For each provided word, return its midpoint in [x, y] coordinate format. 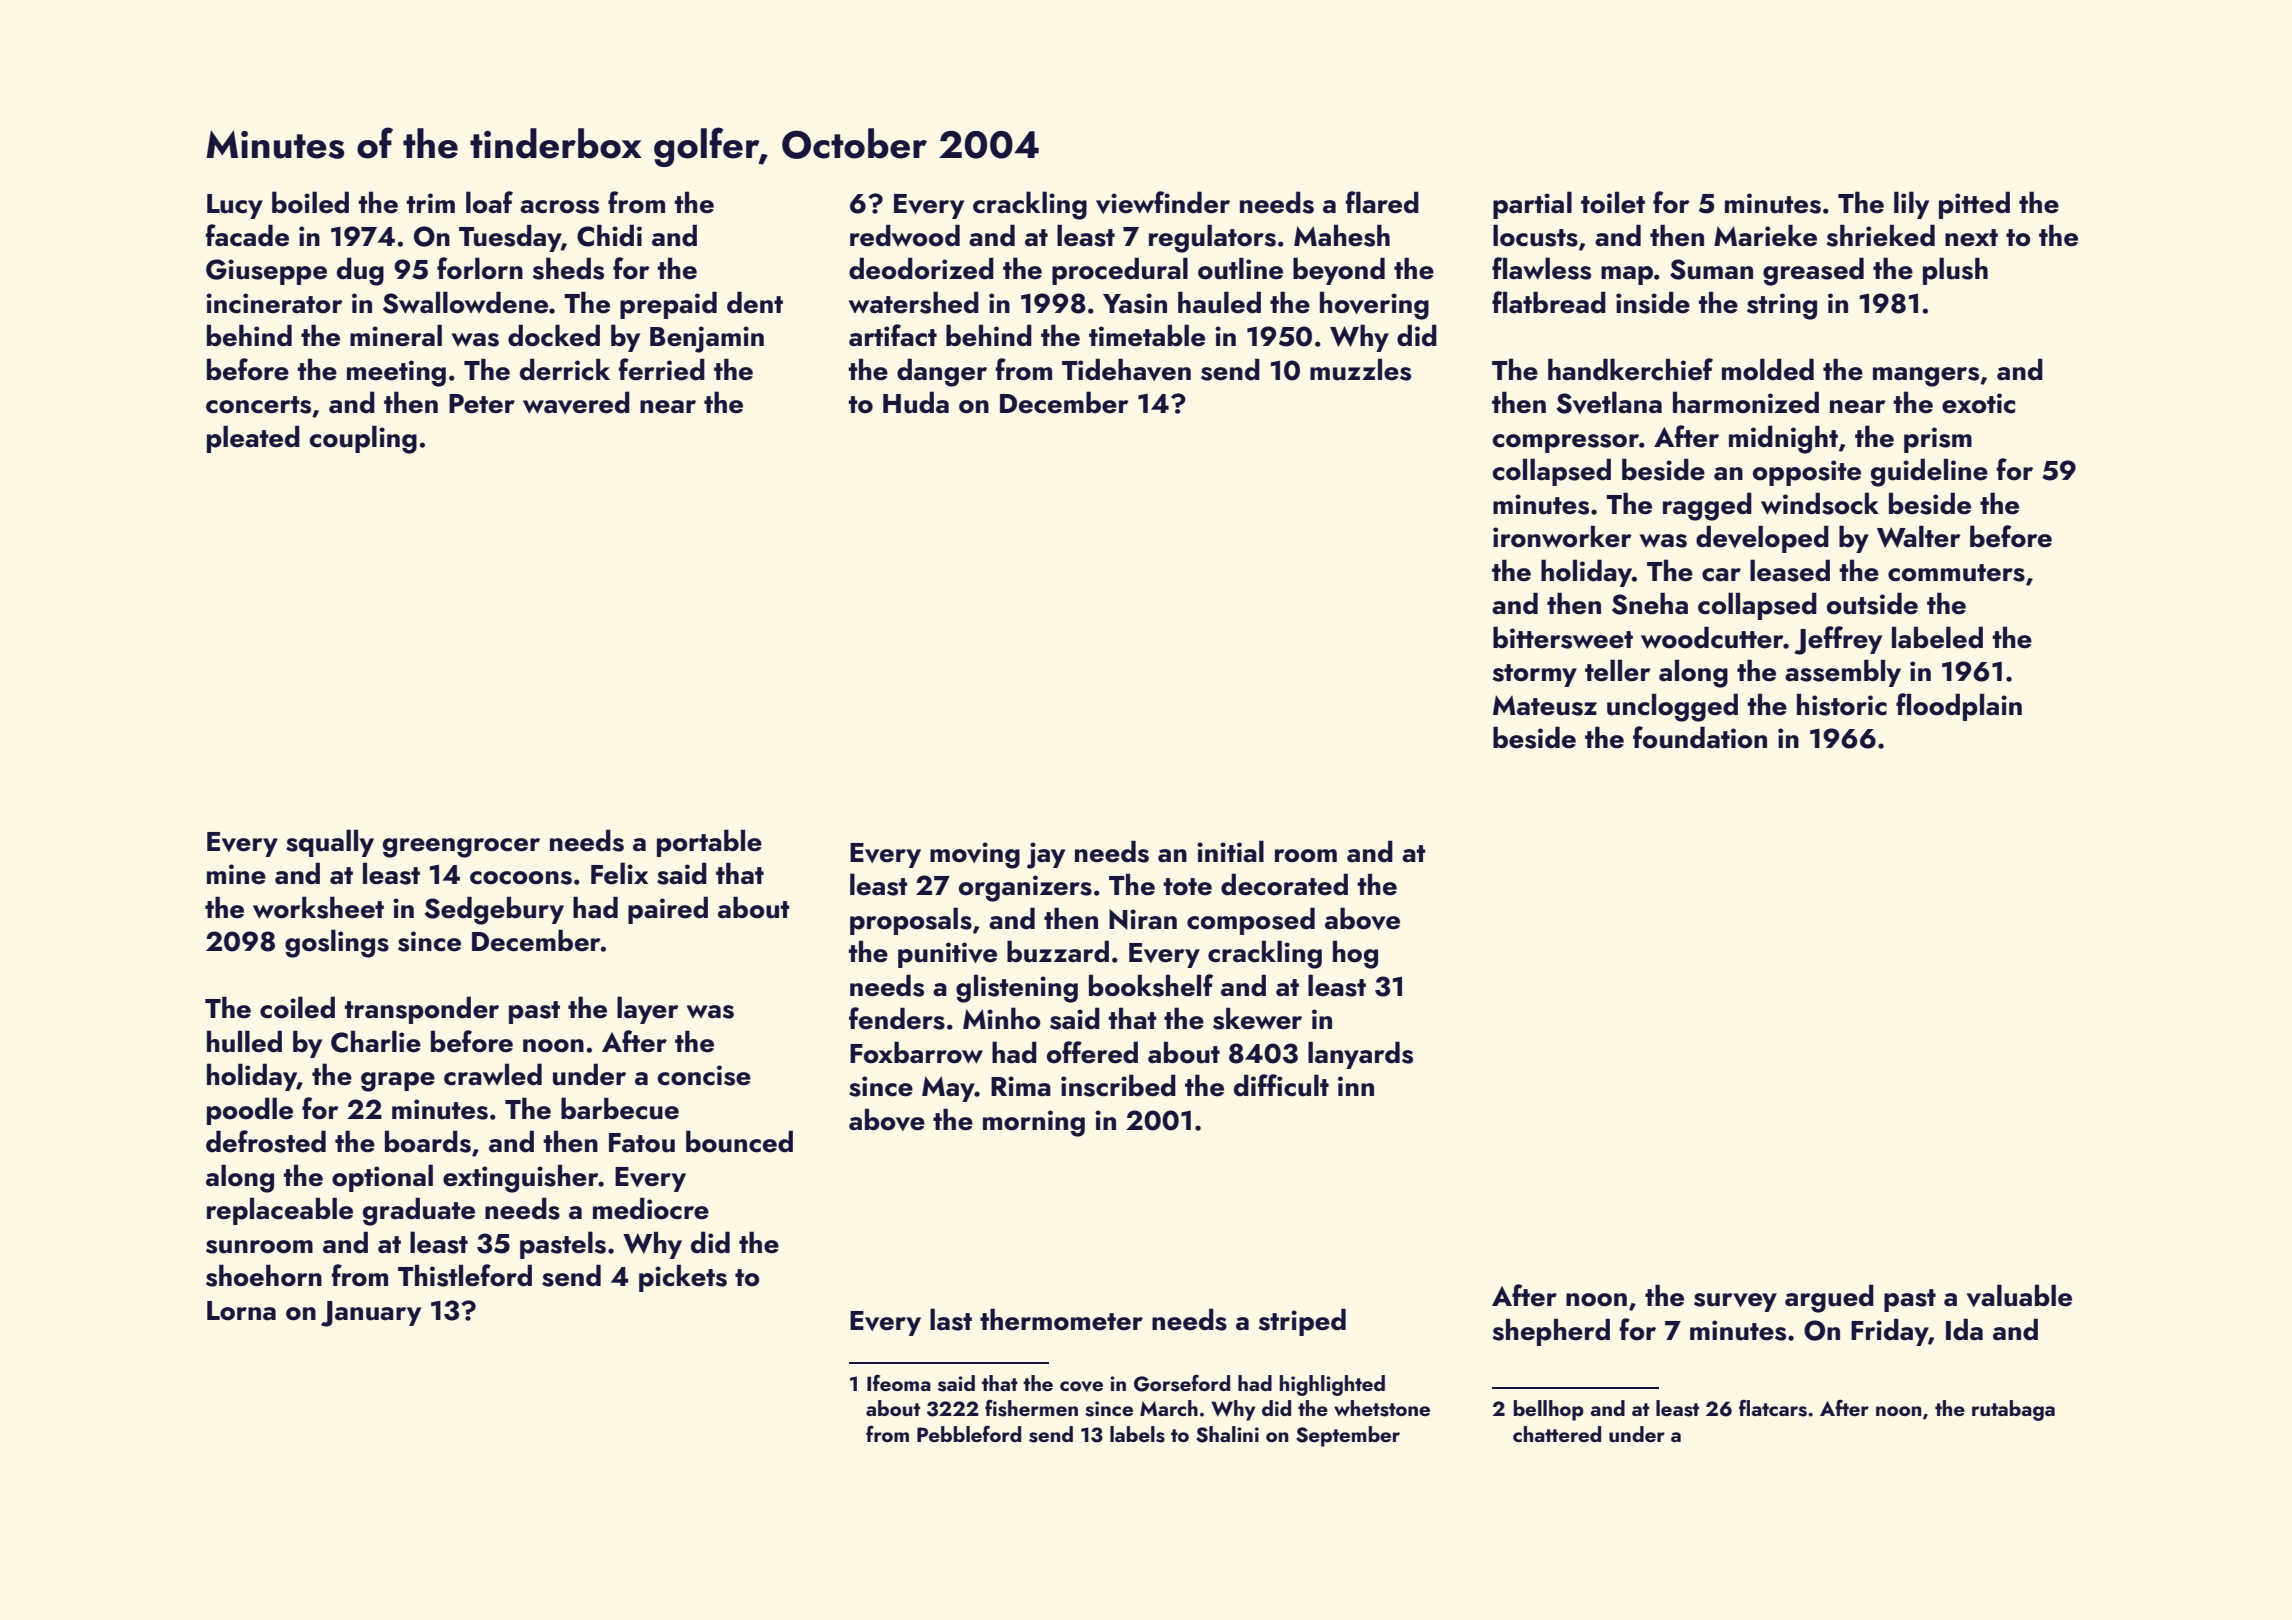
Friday [1889, 1332]
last [951, 1319]
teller [1618, 670]
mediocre [651, 1208]
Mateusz [1545, 705]
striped [1302, 1322]
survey [1735, 1302]
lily [1911, 205]
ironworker [1562, 536]
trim [430, 203]
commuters [1956, 573]
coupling [363, 439]
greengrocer [461, 848]
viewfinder [1163, 202]
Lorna [241, 1311]
